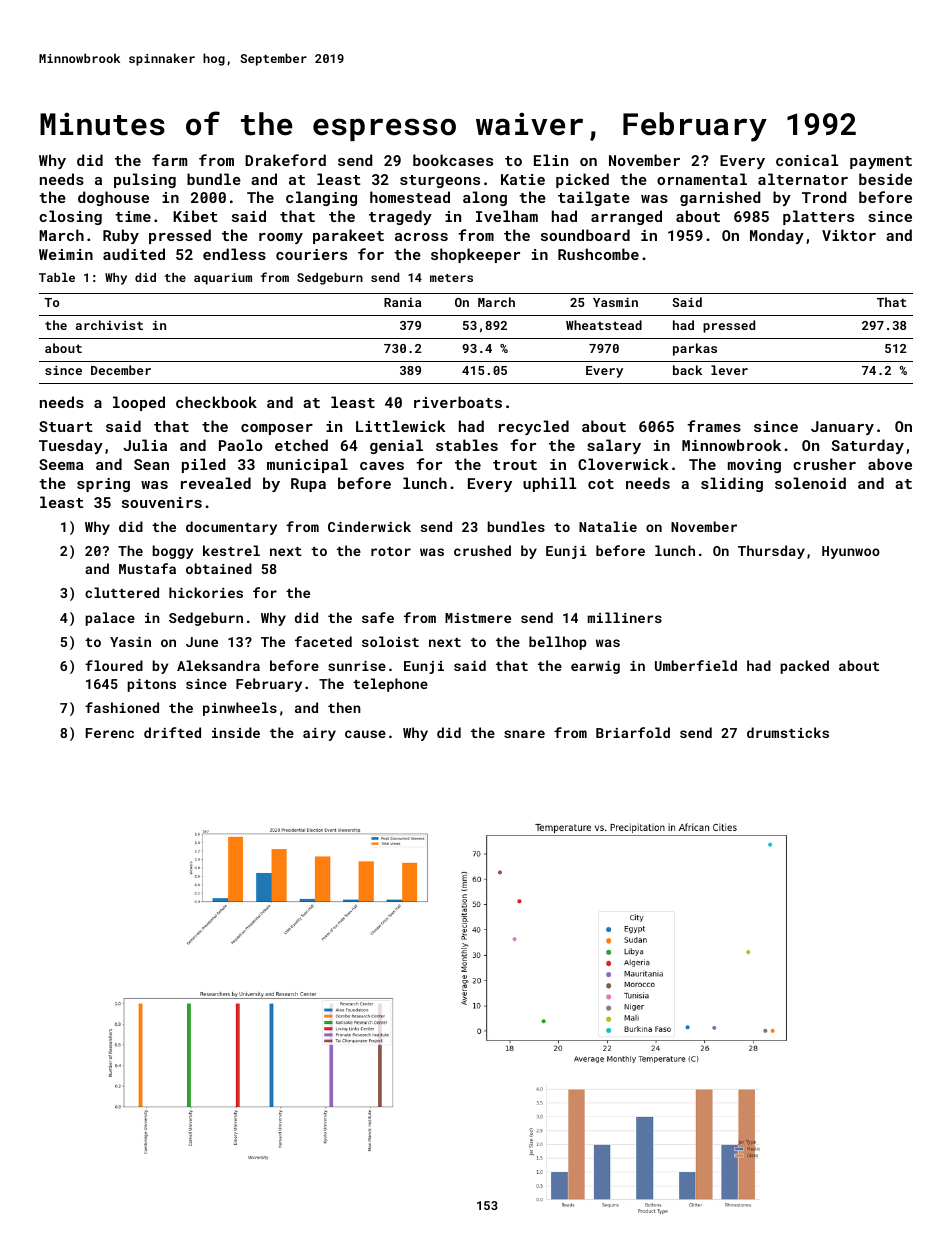 The width and height of the screenshot is (952, 1233). Describe the element at coordinates (122, 707) in the screenshot. I see `fashioned` at that location.
